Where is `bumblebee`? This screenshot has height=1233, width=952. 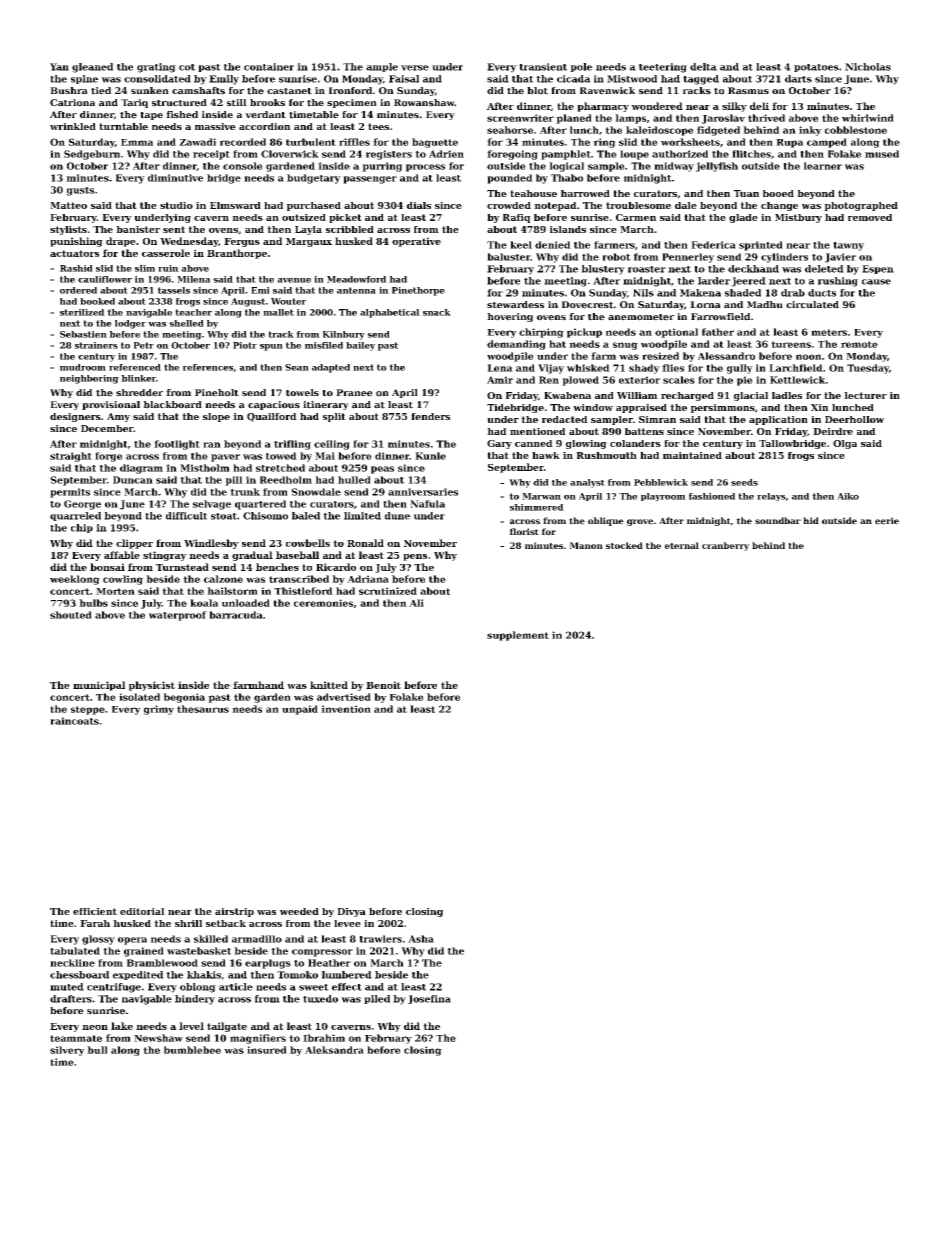
bumblebee is located at coordinates (192, 1050).
